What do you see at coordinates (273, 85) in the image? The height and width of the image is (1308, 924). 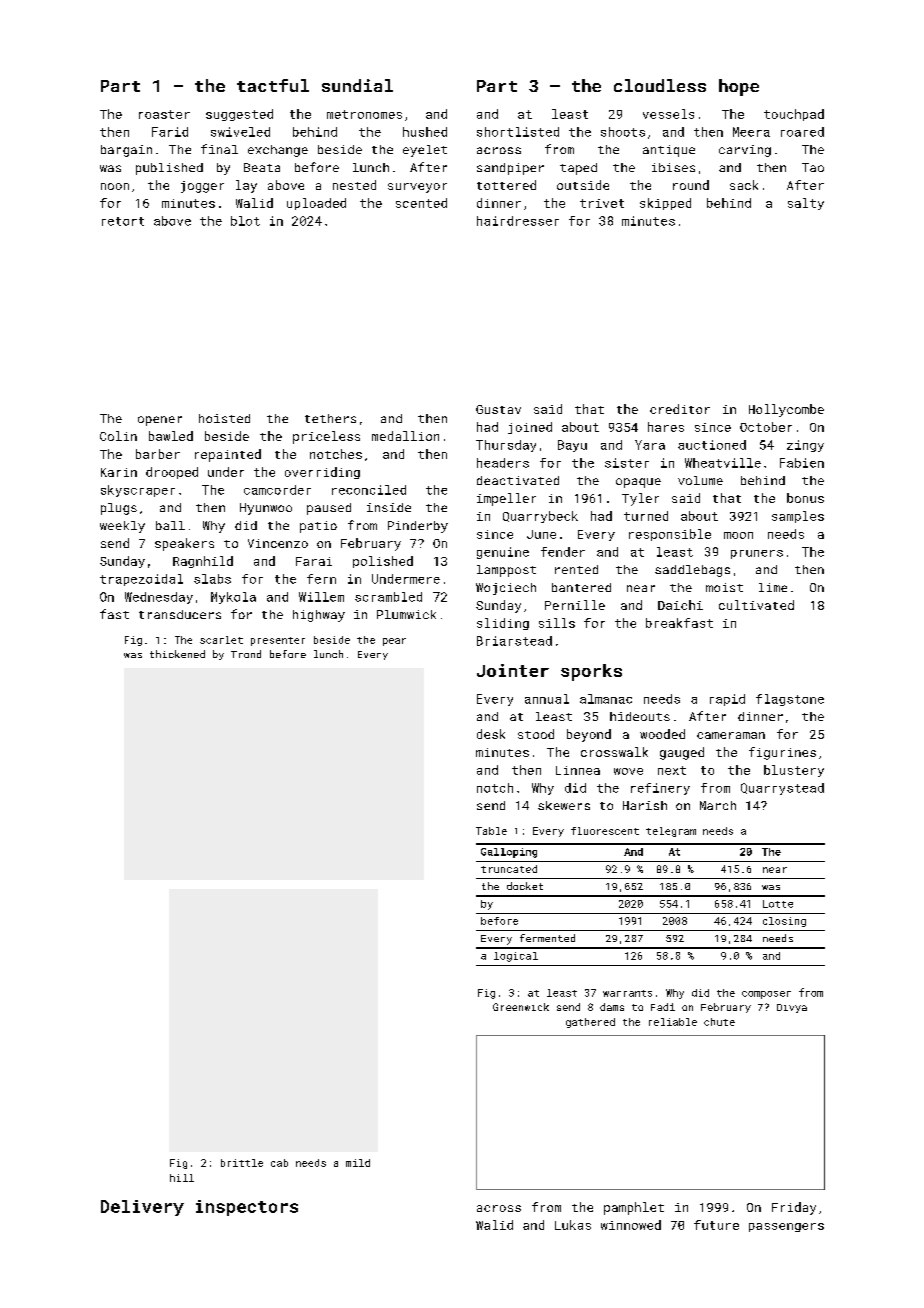 I see `tactful` at bounding box center [273, 85].
